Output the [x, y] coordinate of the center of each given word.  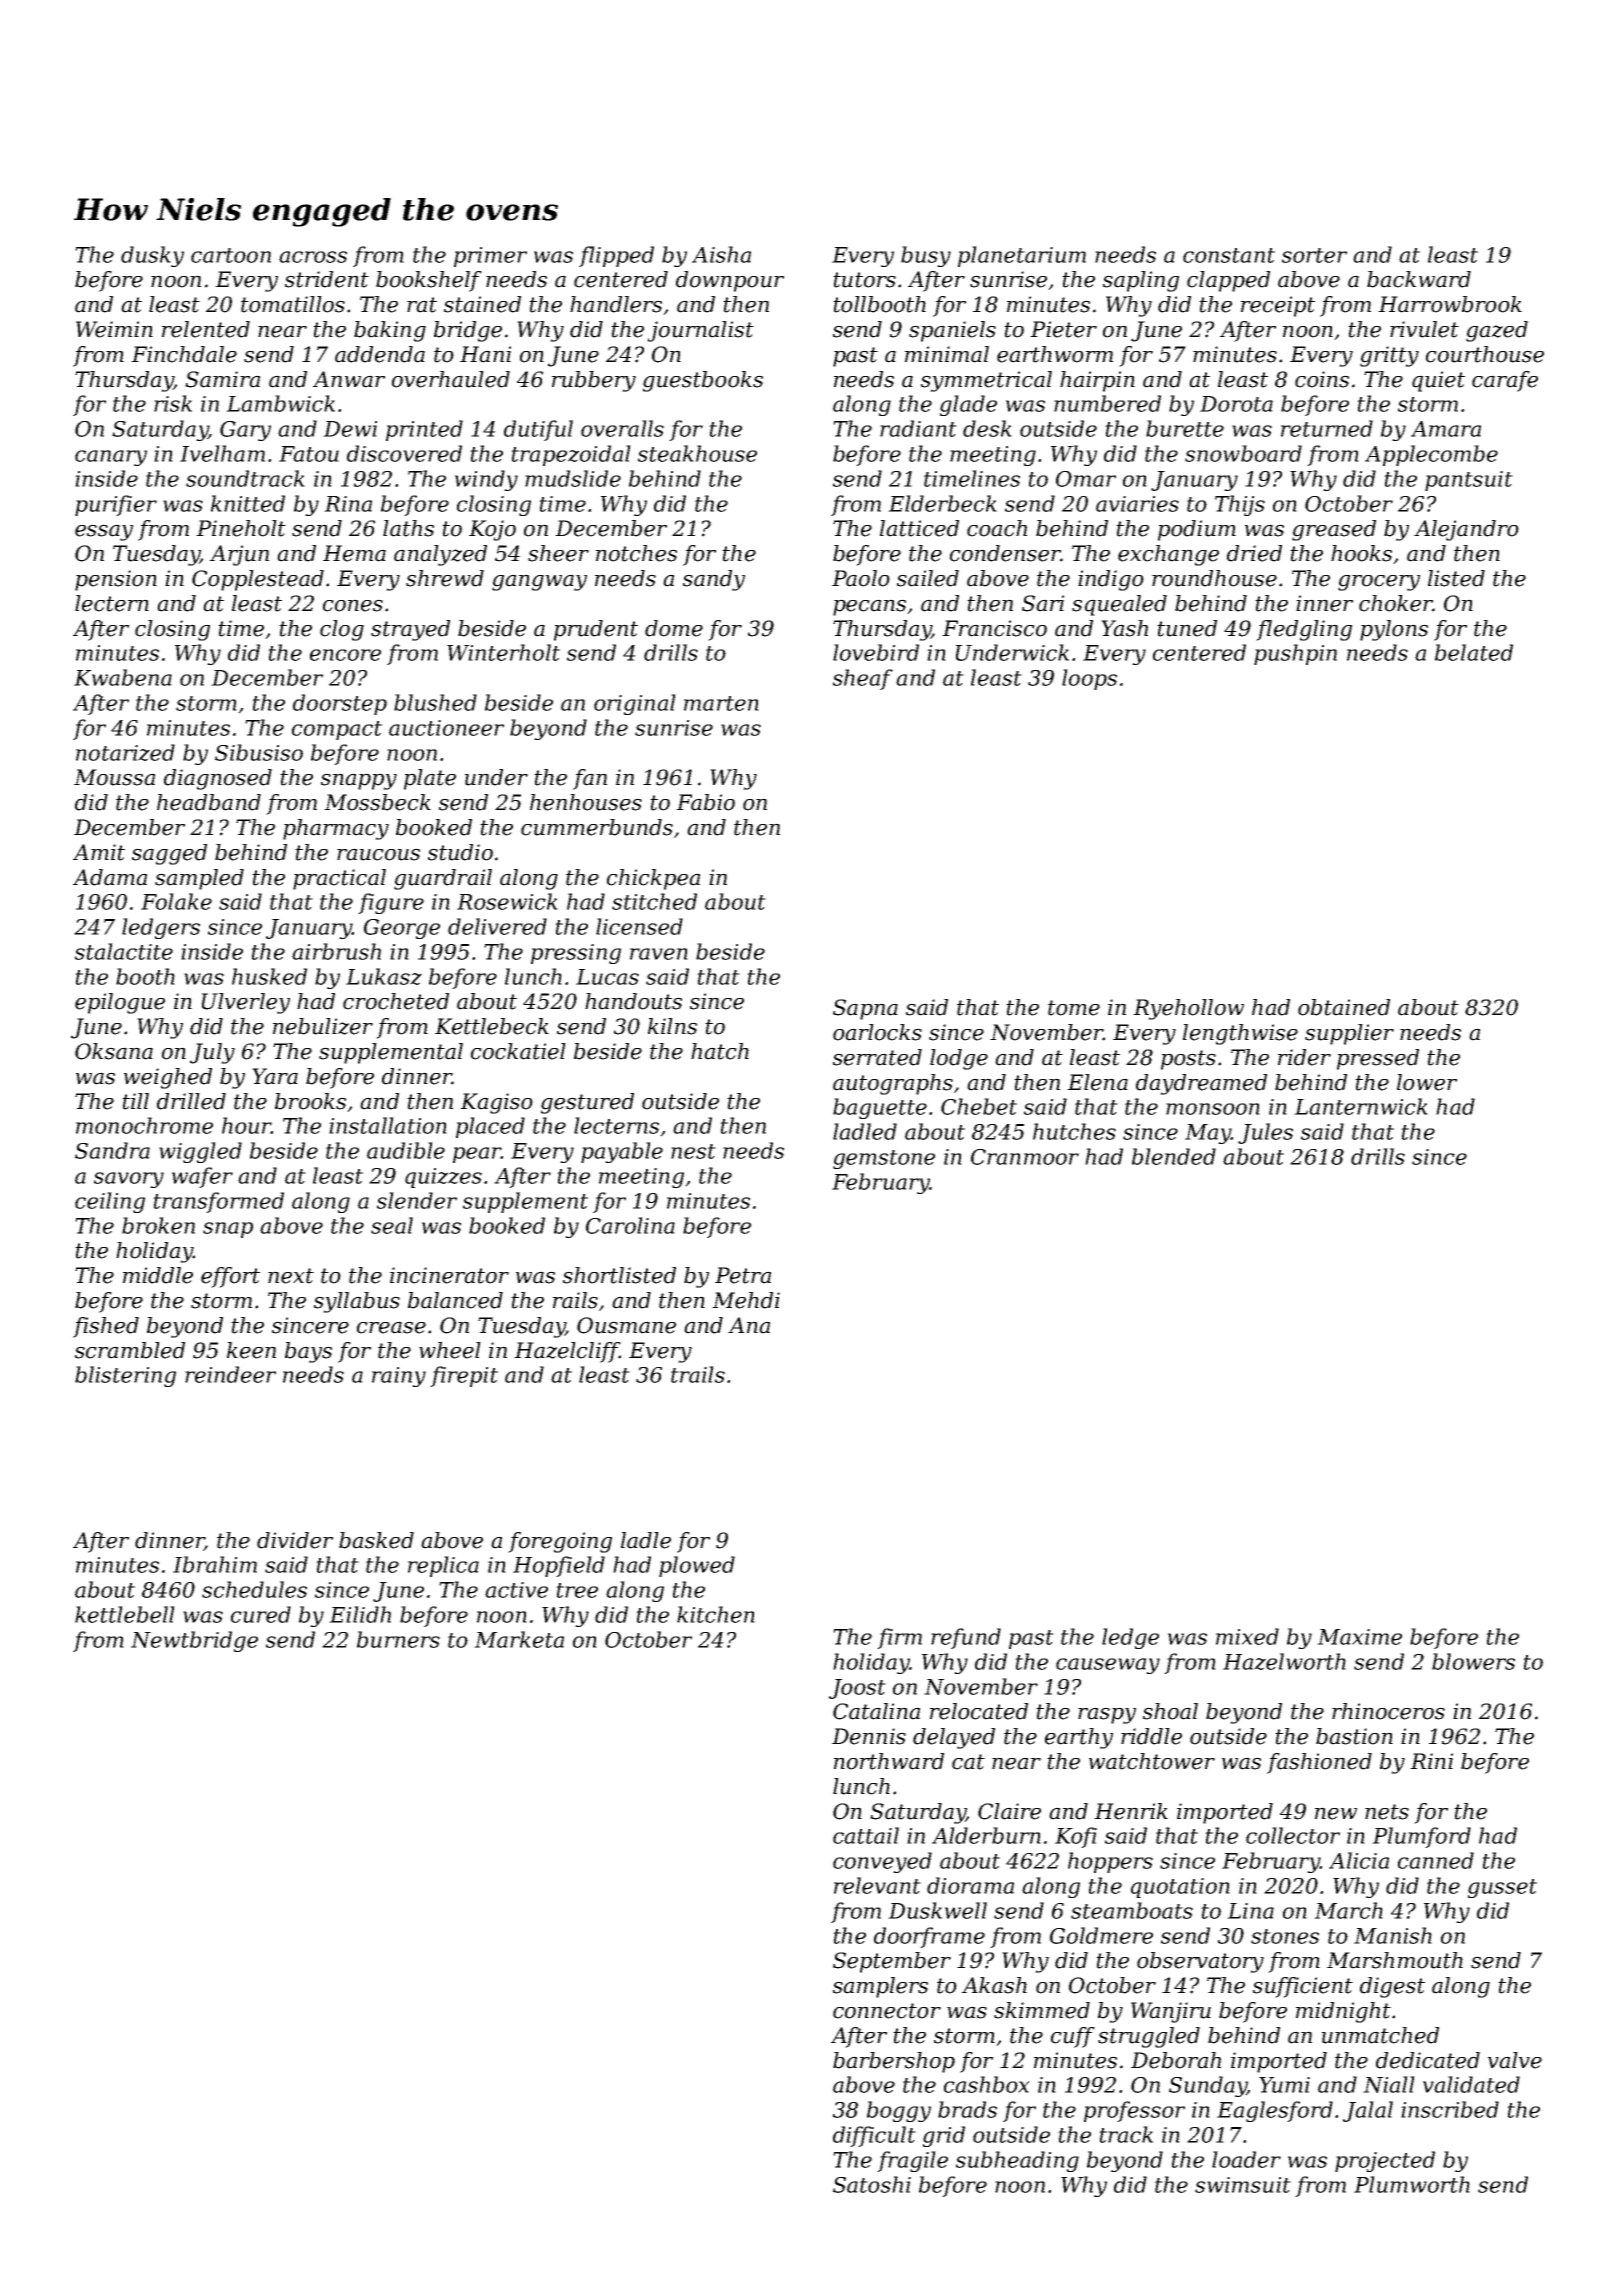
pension [116, 580]
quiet [1438, 381]
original [635, 704]
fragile [912, 2161]
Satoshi [872, 2184]
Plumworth [1412, 2184]
